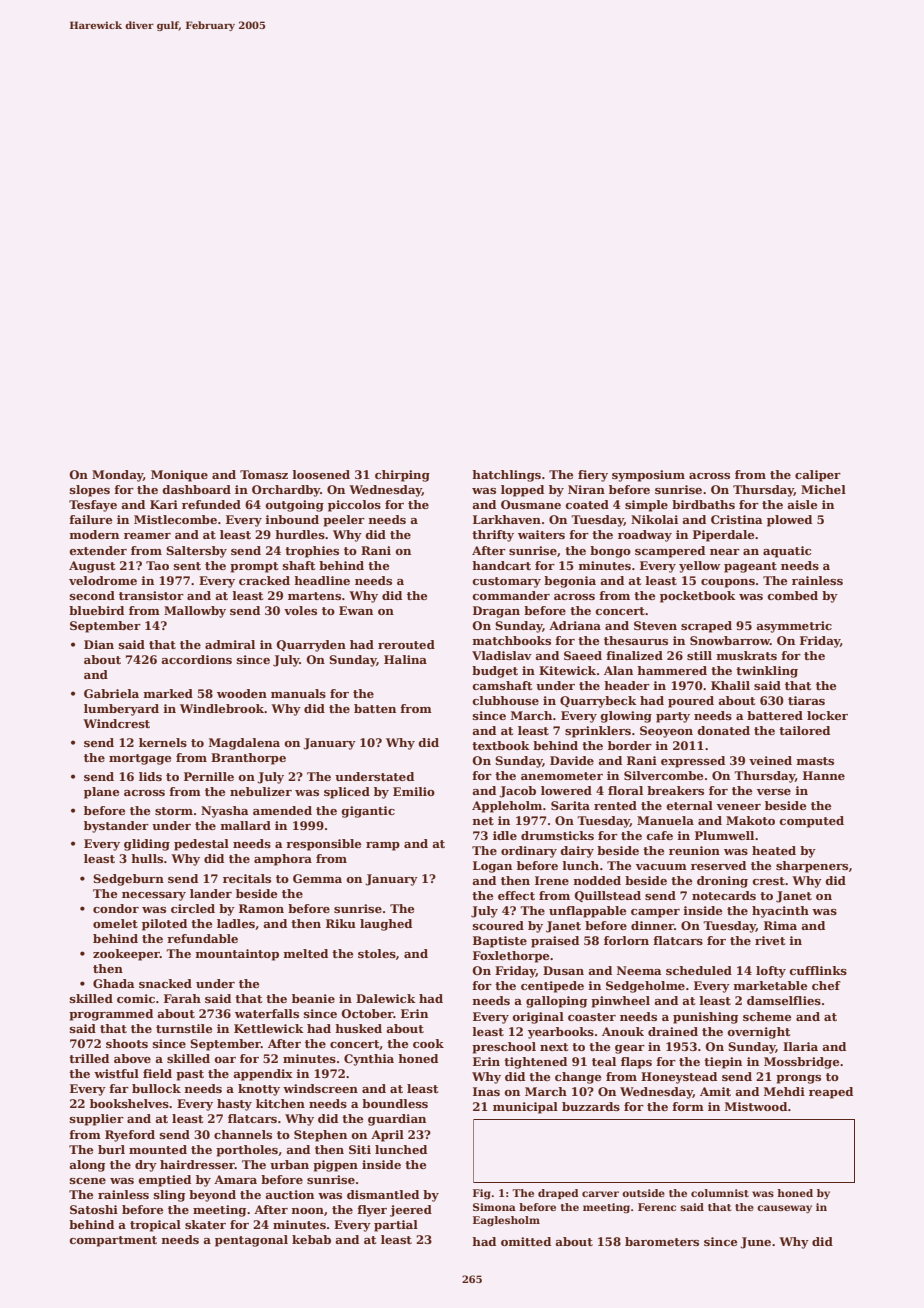 The image size is (924, 1308). I want to click on slopes, so click(90, 491).
